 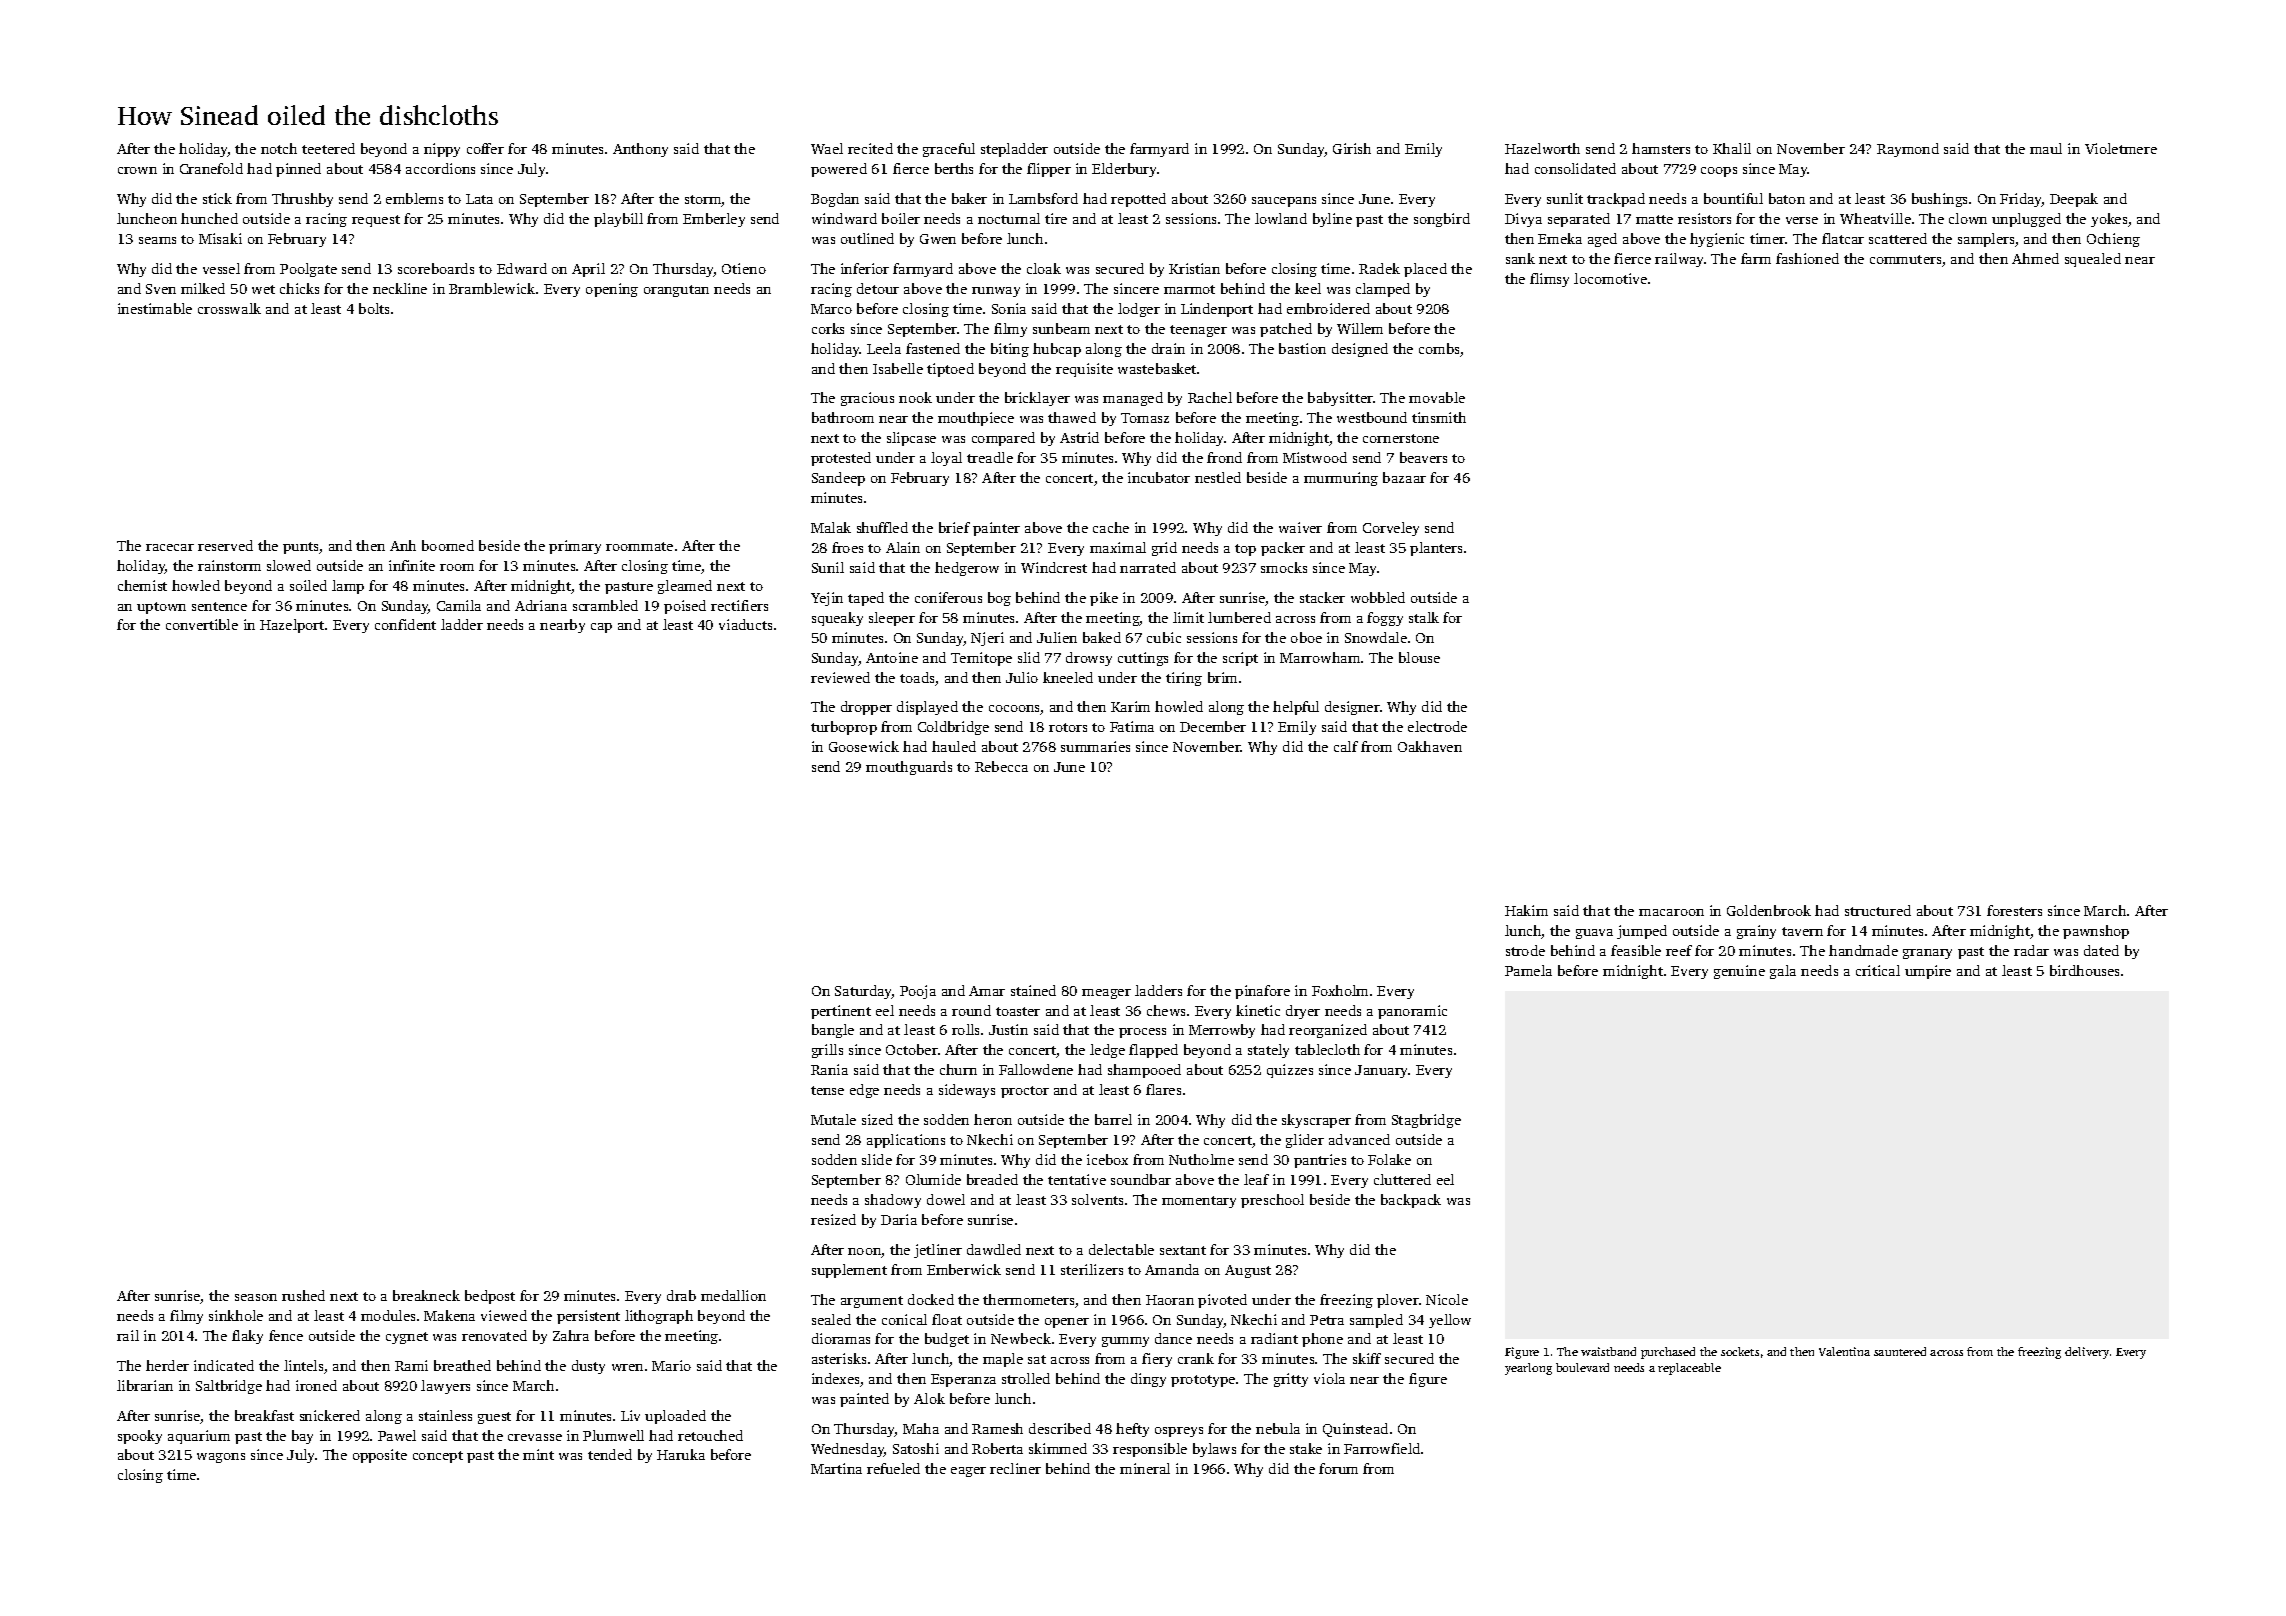 I want to click on squealed, so click(x=2093, y=260).
